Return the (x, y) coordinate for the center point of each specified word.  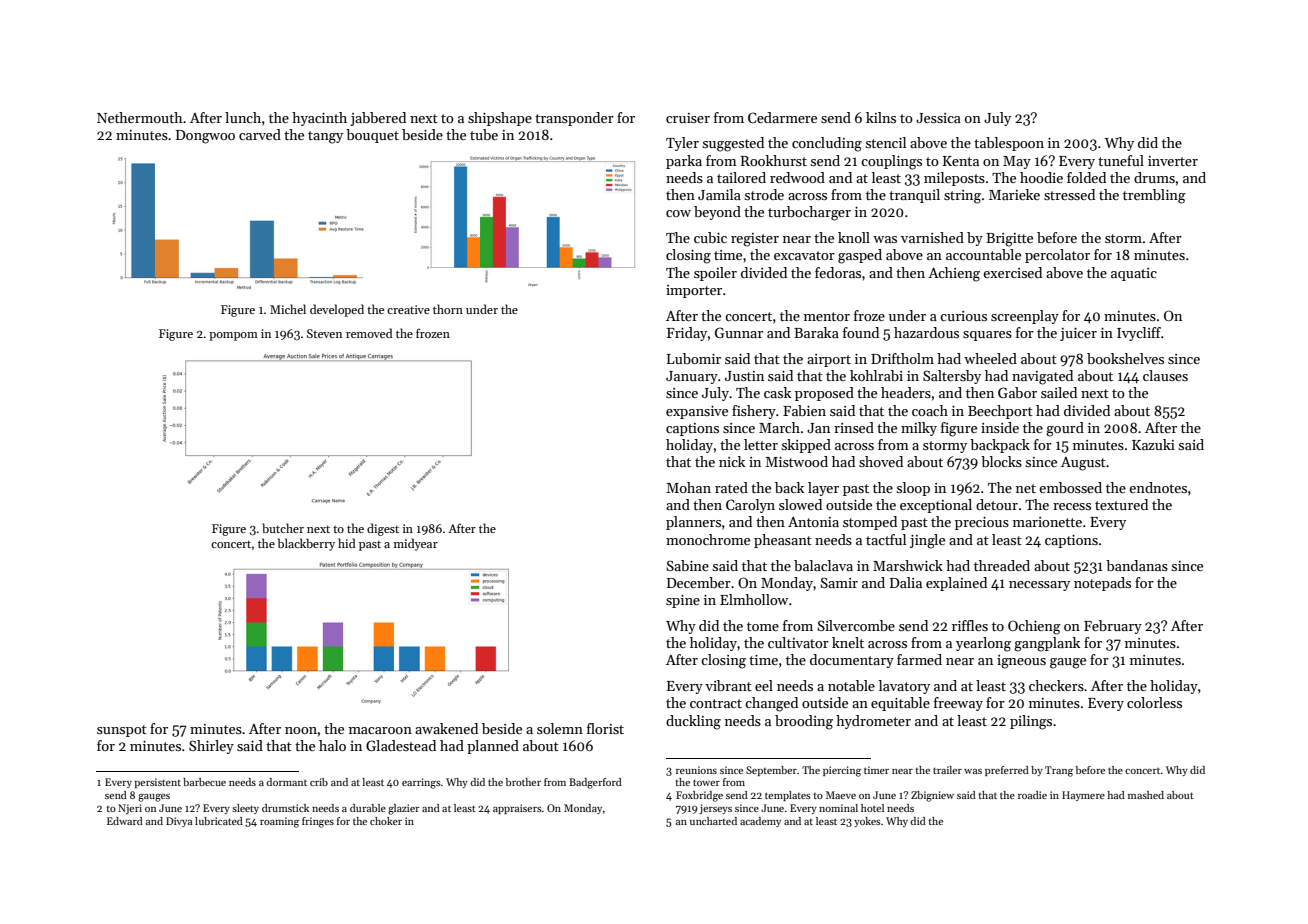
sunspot (122, 731)
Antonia (813, 522)
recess (1072, 506)
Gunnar (739, 332)
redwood (797, 177)
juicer (1078, 334)
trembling (1154, 196)
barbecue (204, 782)
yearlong (983, 644)
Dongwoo (205, 137)
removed (369, 333)
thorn (448, 309)
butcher (283, 528)
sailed (1059, 392)
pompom (233, 336)
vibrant (728, 685)
